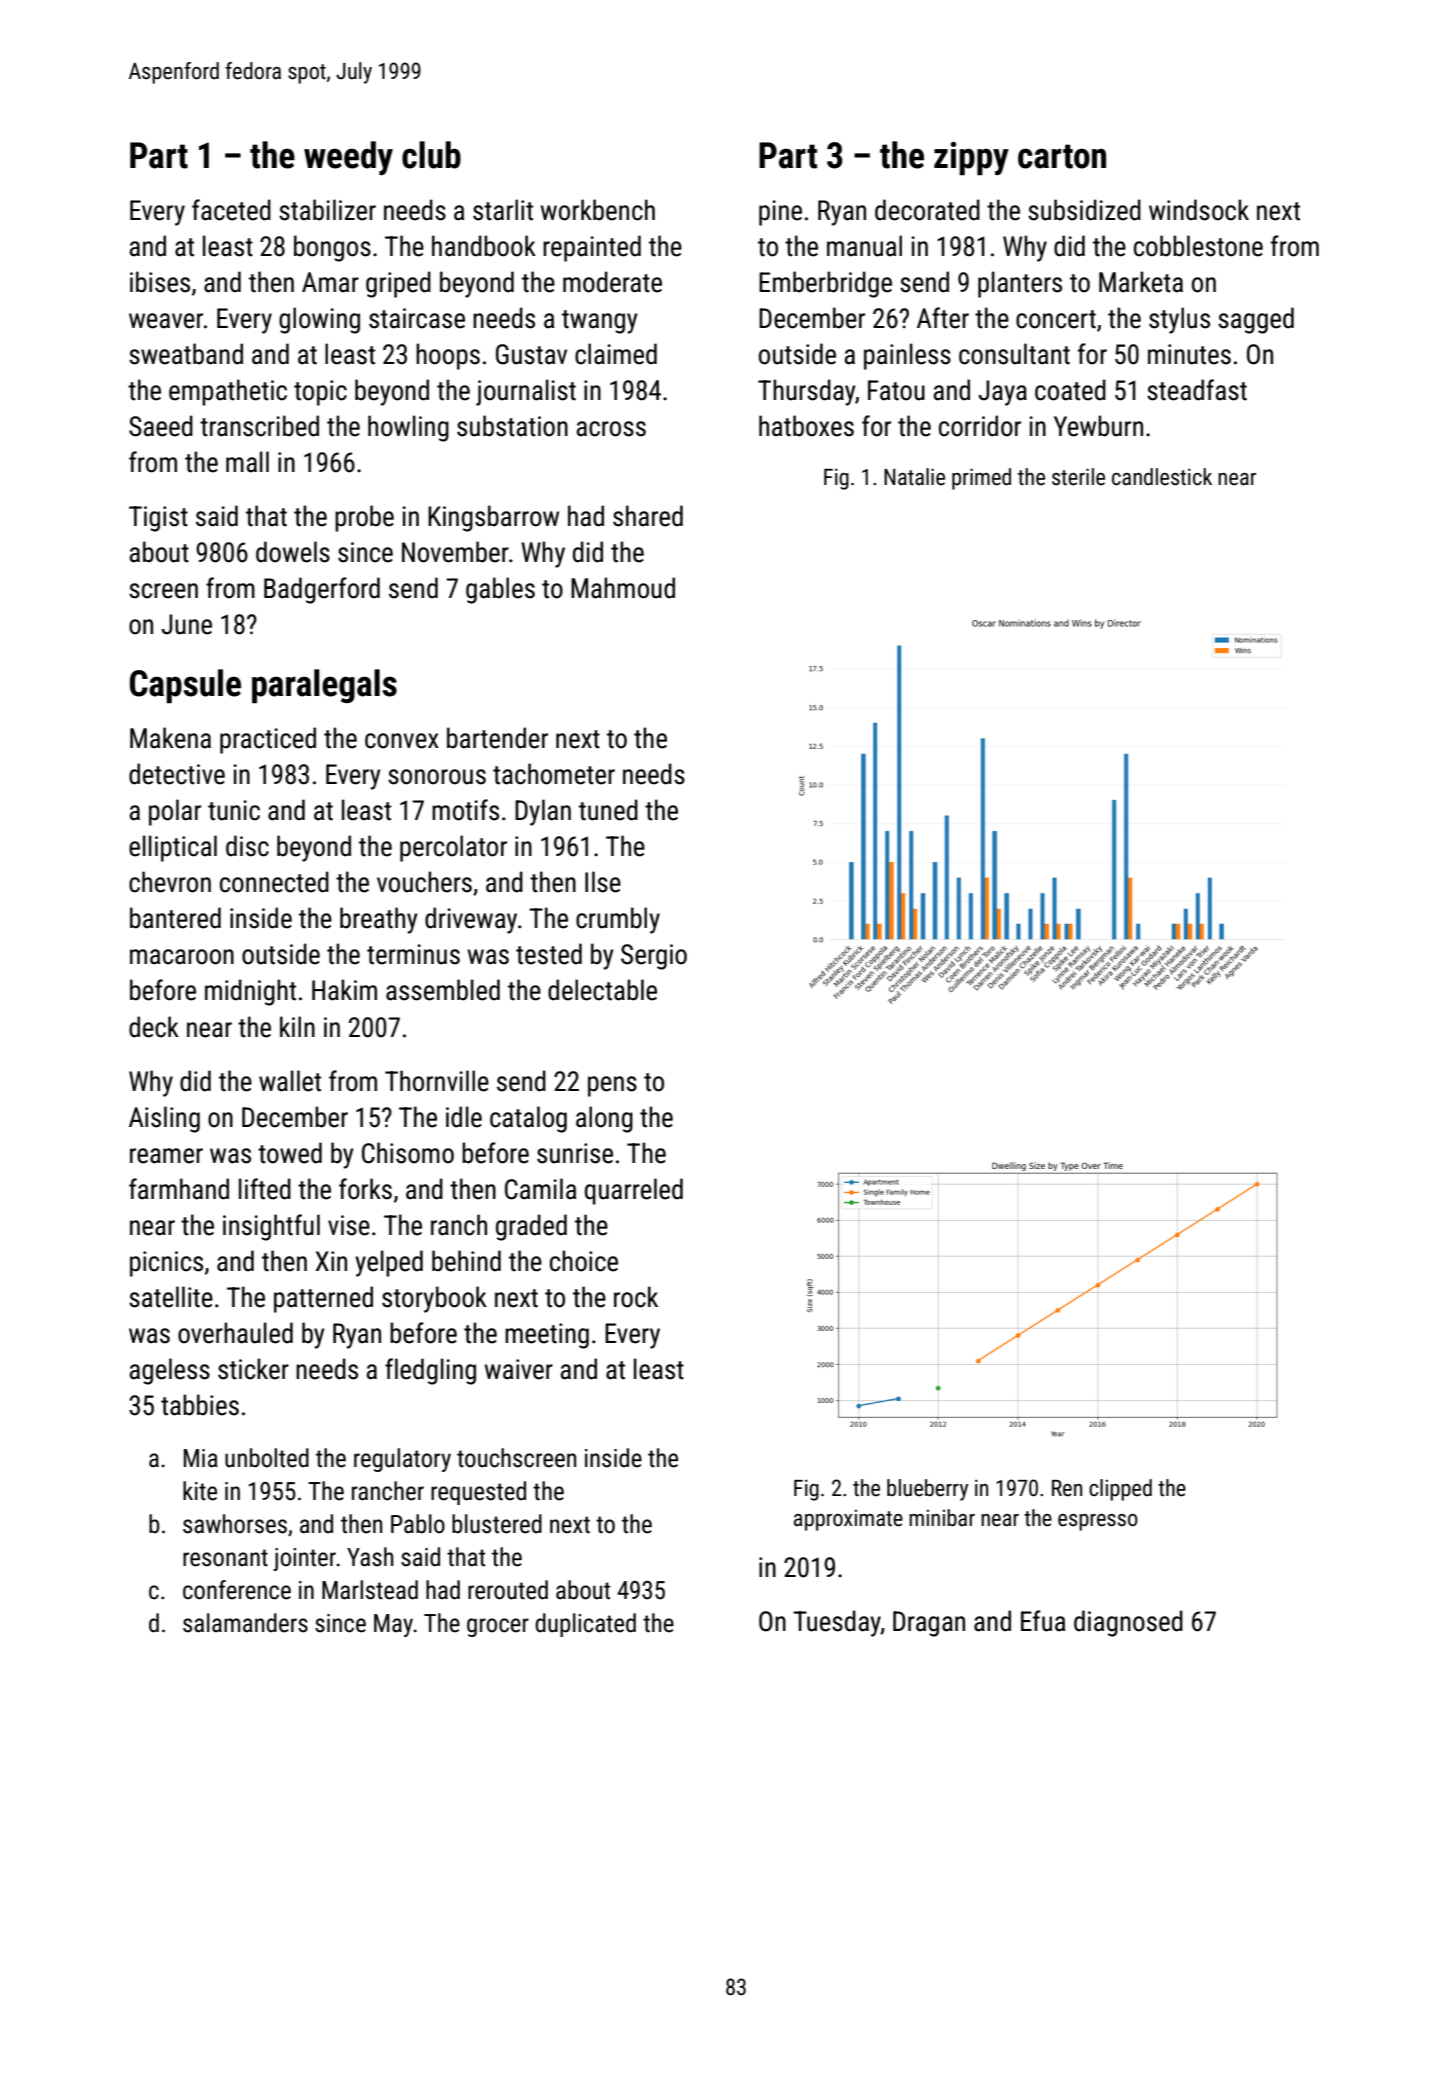 This document has height=2100, width=1450. Describe the element at coordinates (498, 1627) in the document. I see `grocer` at that location.
